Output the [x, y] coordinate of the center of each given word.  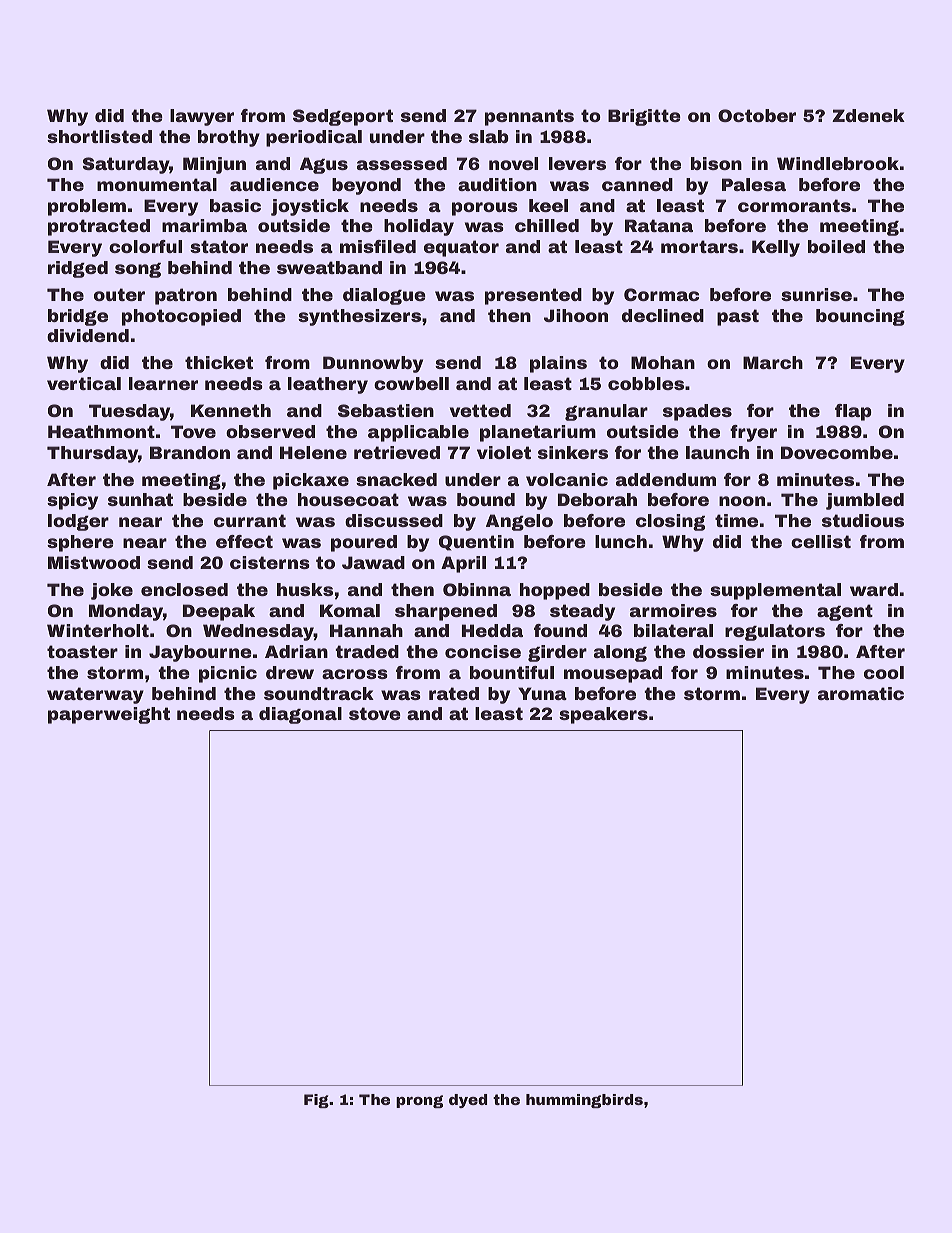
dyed [468, 1101]
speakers [603, 715]
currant [250, 520]
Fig [316, 1101]
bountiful [512, 672]
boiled [836, 246]
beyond [366, 186]
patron [186, 296]
